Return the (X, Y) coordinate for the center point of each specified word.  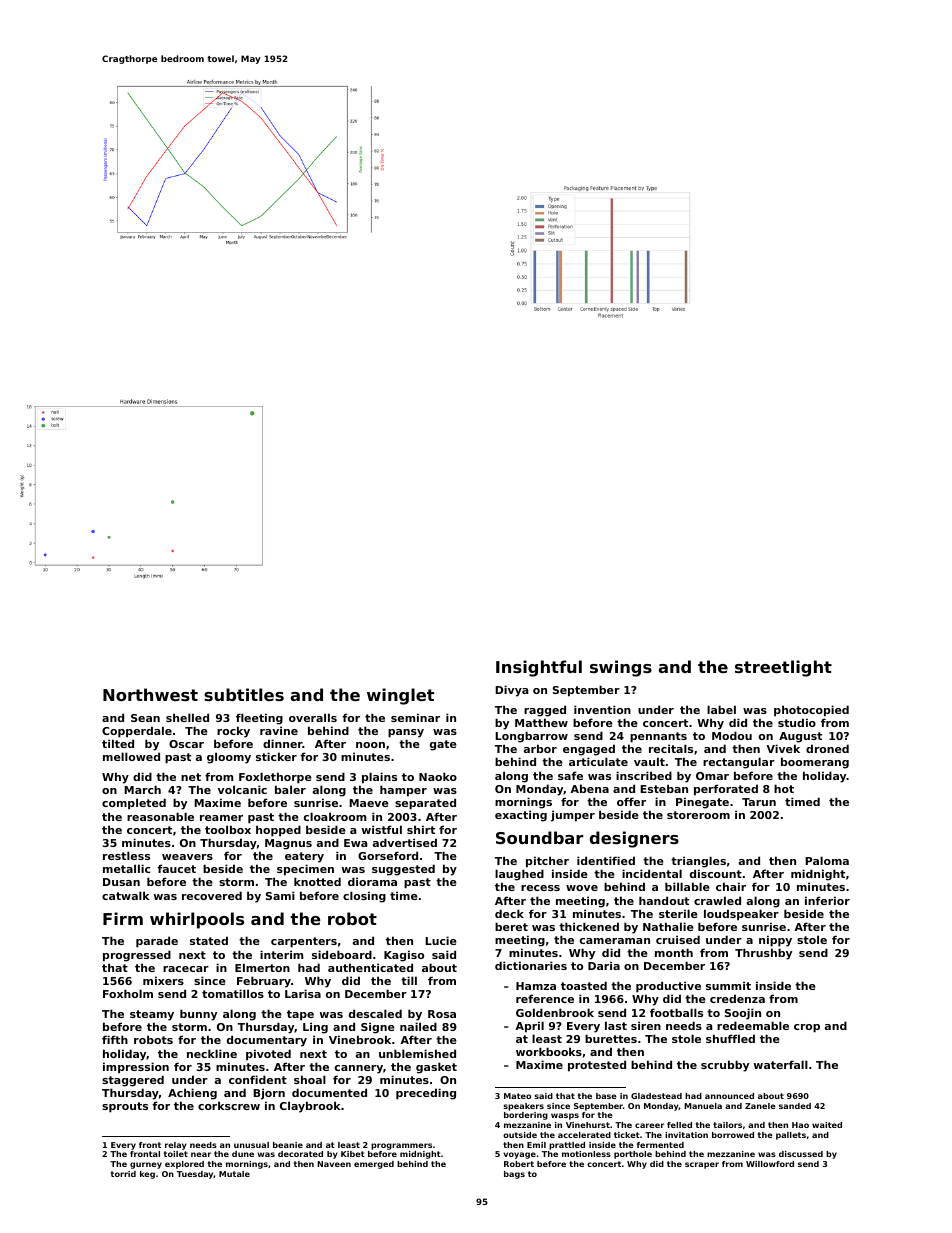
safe (570, 775)
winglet (400, 696)
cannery (359, 1069)
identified (606, 860)
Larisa (303, 993)
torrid (123, 1174)
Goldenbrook (555, 1012)
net (191, 777)
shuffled (730, 1038)
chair (731, 886)
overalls (313, 717)
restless (126, 855)
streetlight (783, 668)
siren (646, 1025)
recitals (671, 748)
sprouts (125, 1107)
